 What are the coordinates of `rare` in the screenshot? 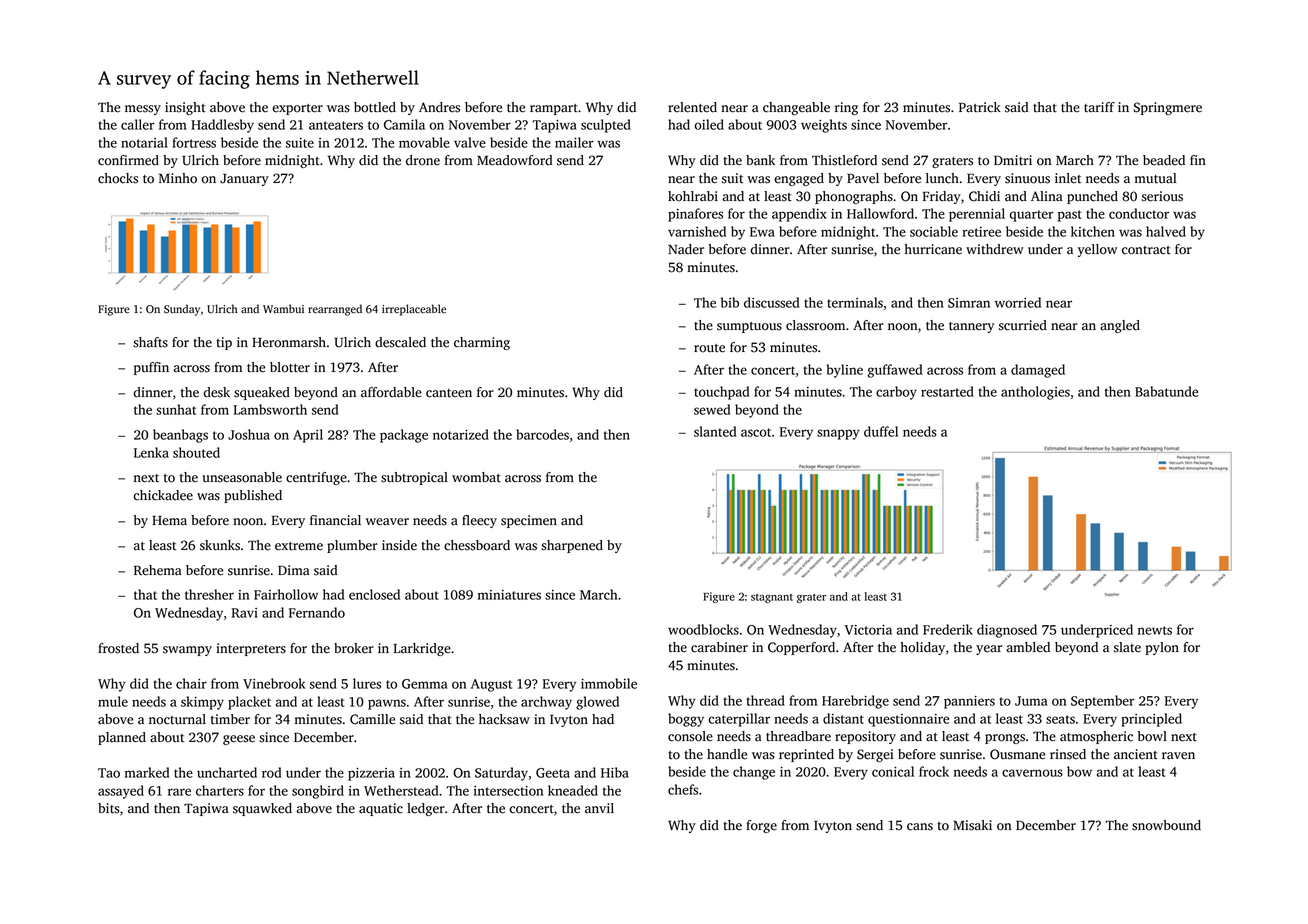 It's located at (179, 792).
